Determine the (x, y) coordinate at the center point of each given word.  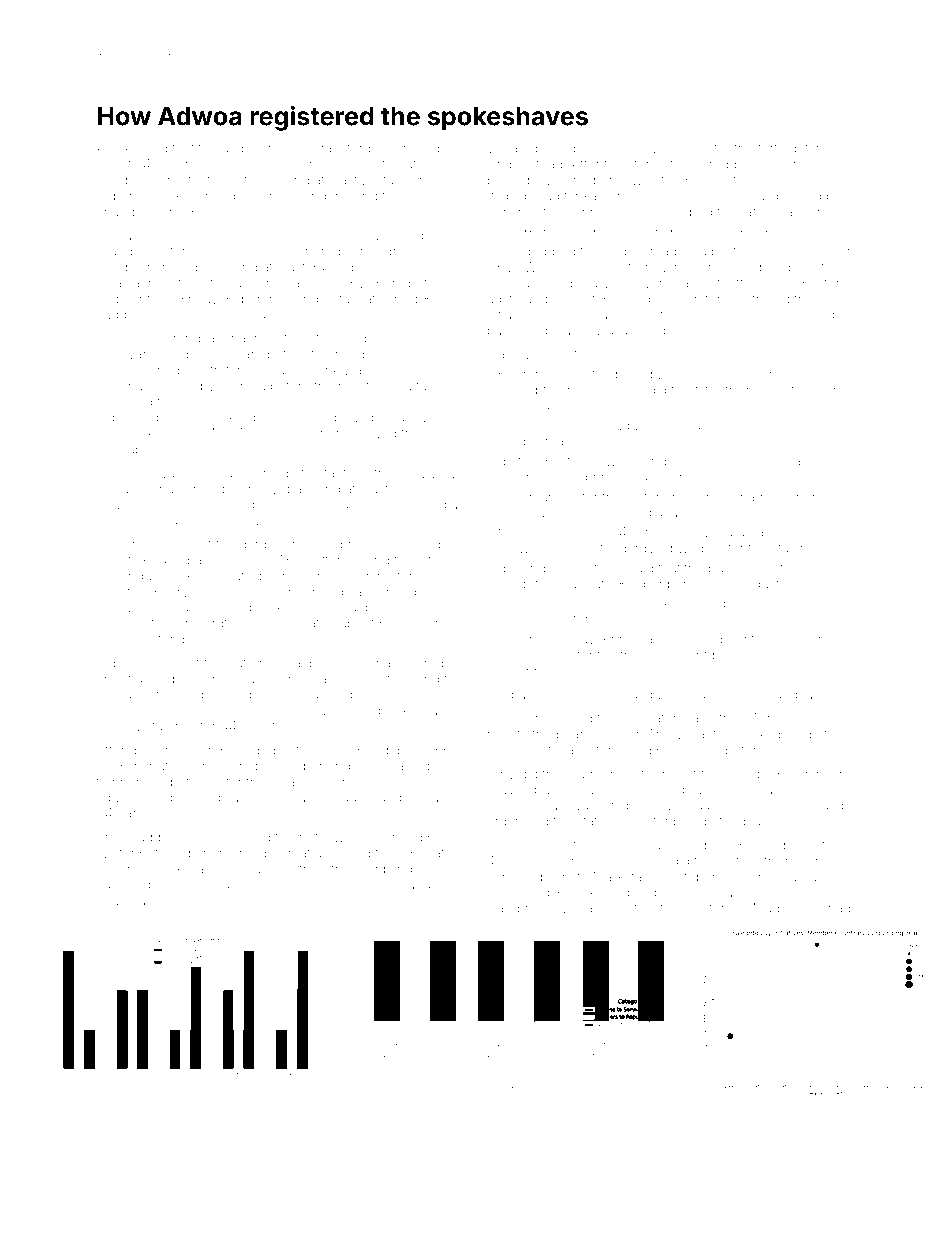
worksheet (519, 750)
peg (658, 214)
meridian (754, 789)
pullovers (142, 1143)
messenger (304, 198)
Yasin (555, 1142)
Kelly (501, 229)
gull (656, 696)
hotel (314, 837)
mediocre (223, 592)
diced (423, 544)
